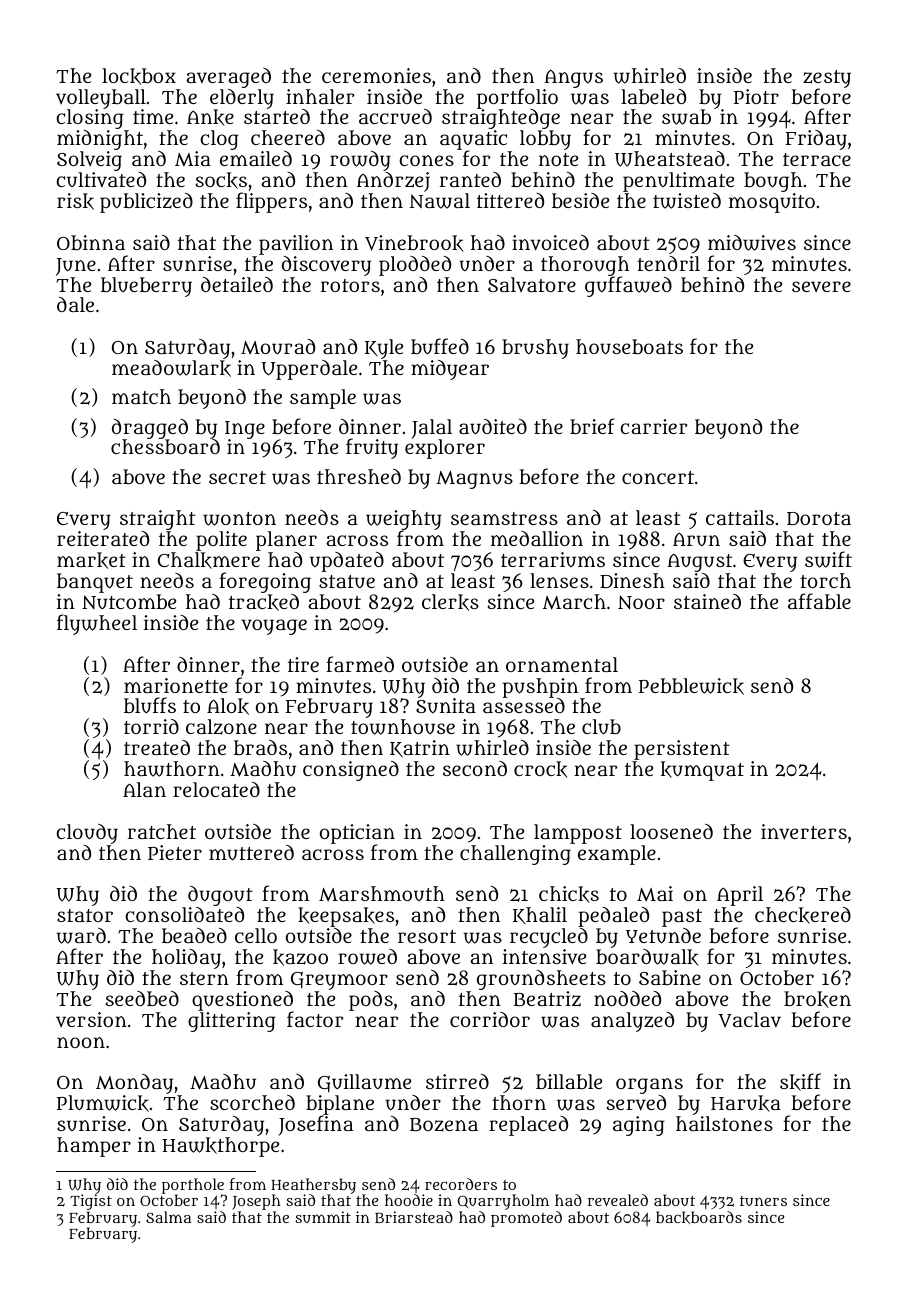 This page has width=908, height=1316. I want to click on intensive, so click(544, 957).
